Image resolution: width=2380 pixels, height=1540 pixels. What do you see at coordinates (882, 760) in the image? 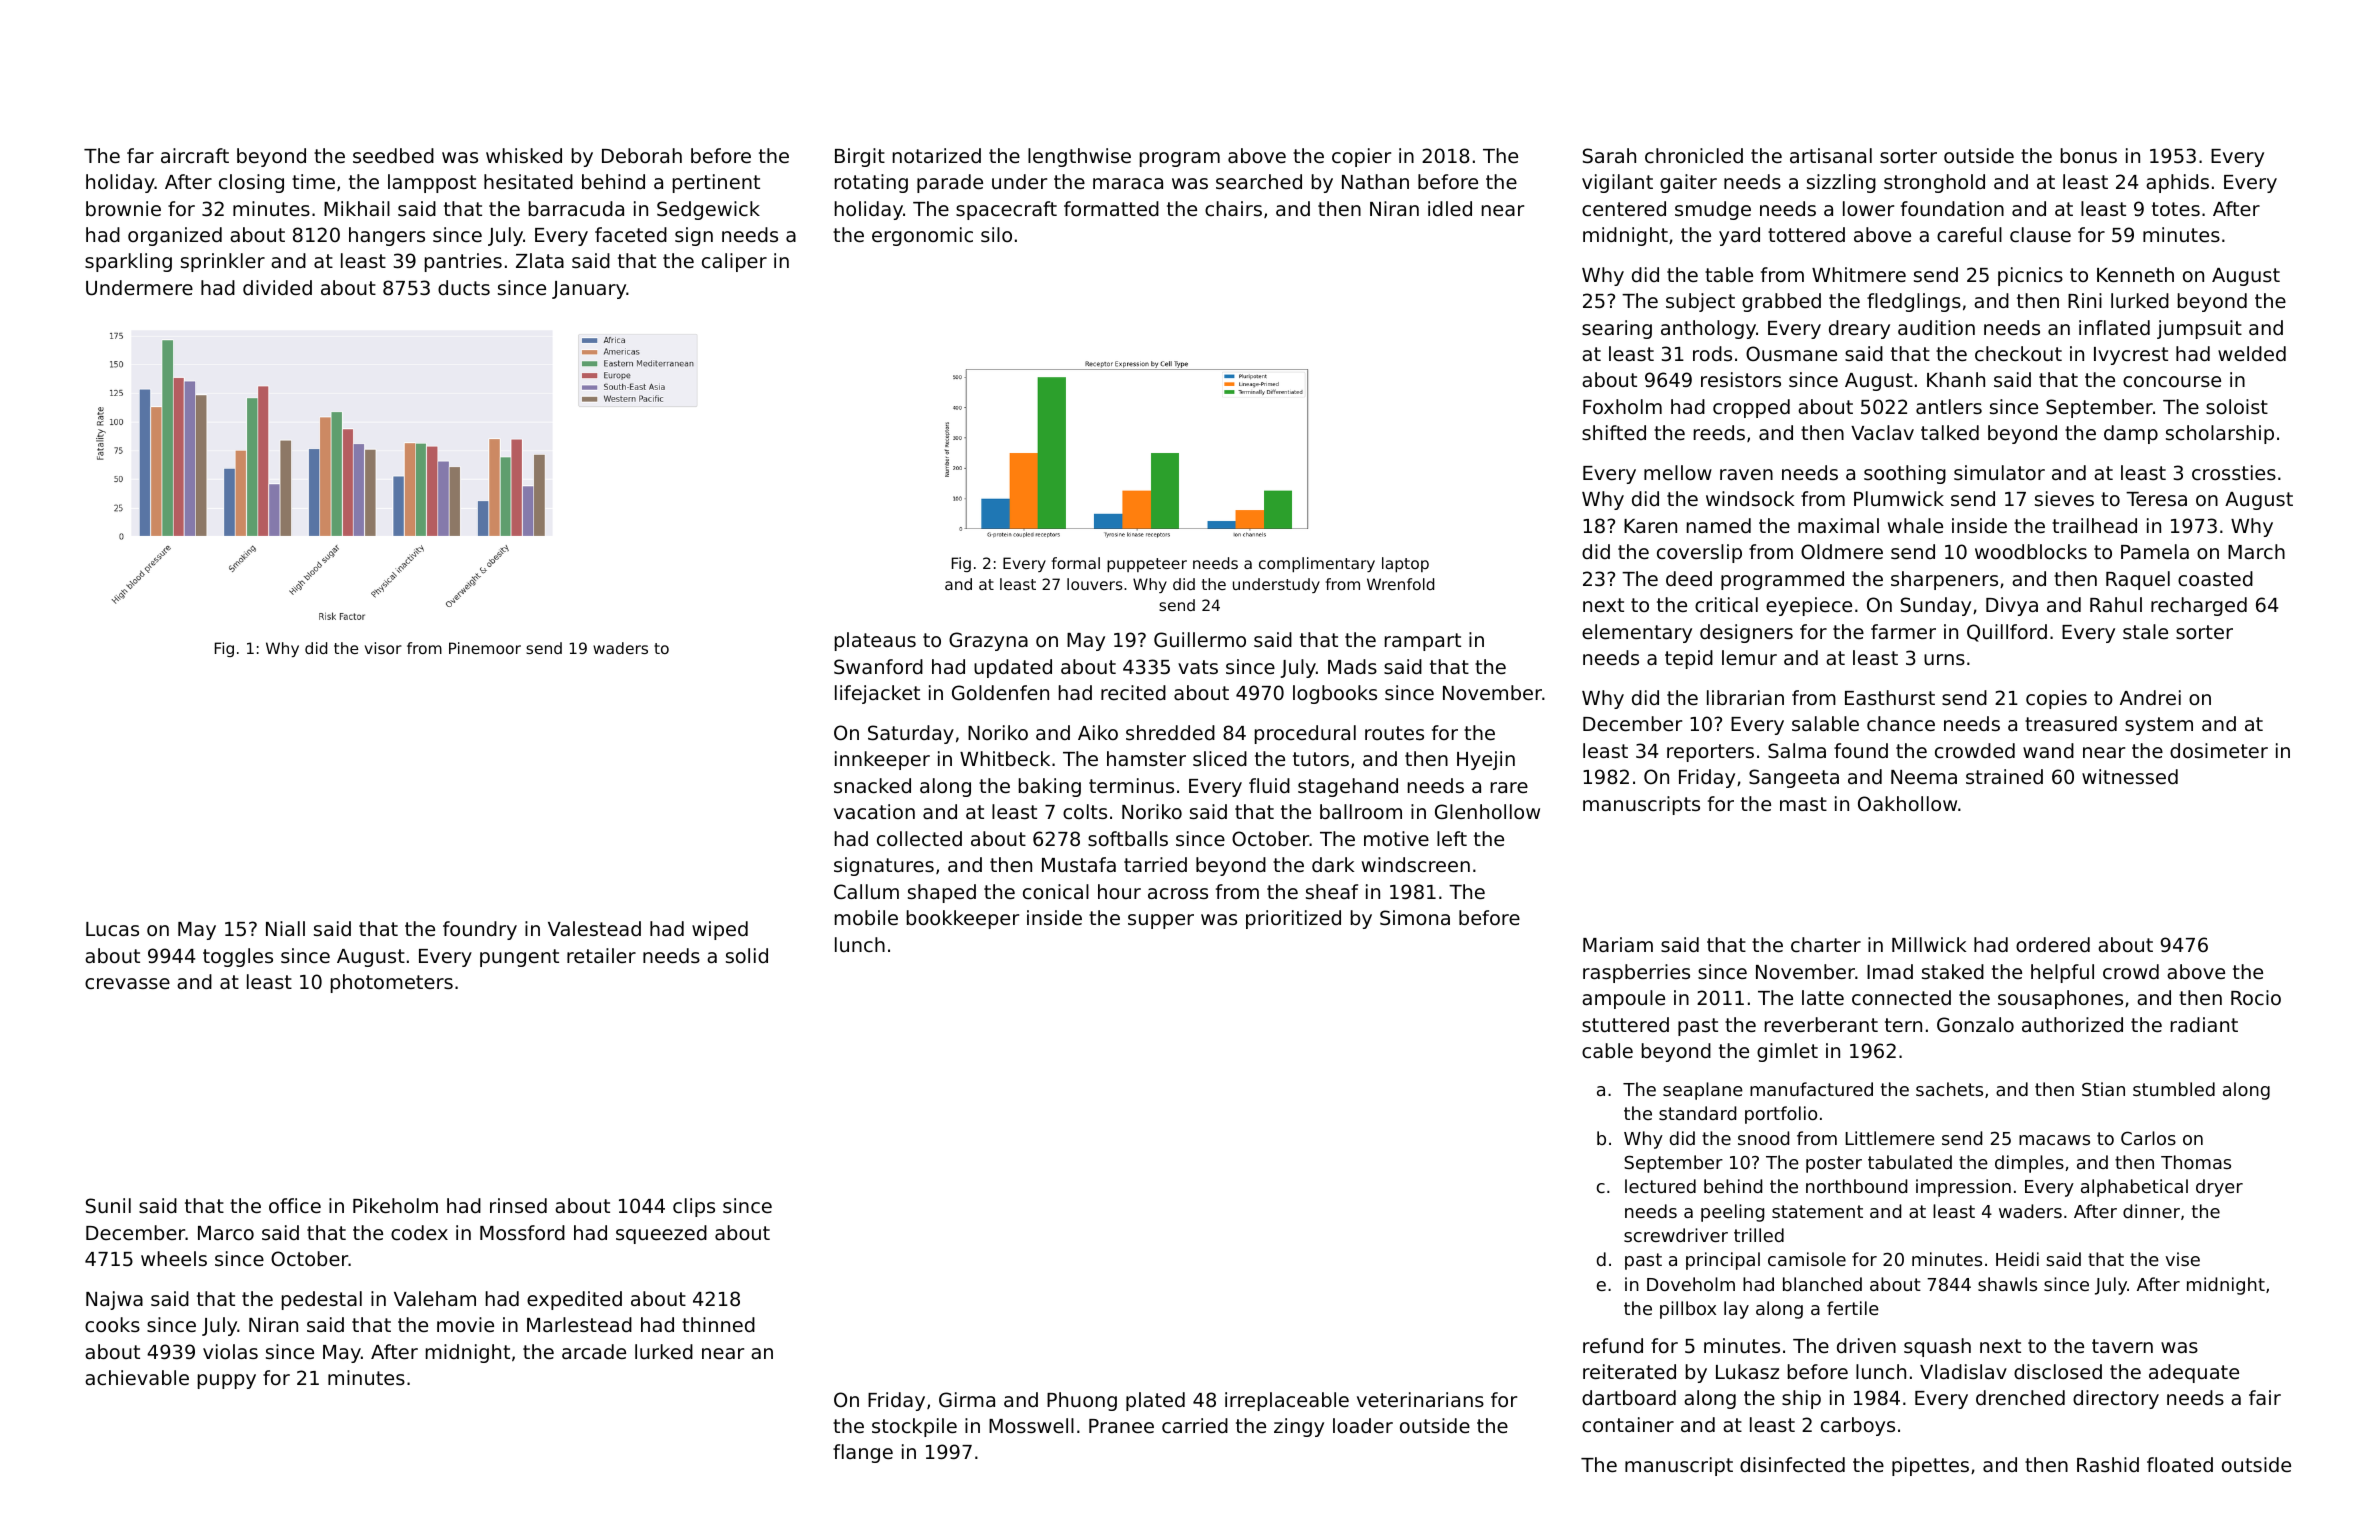
I see `innkeeper` at bounding box center [882, 760].
